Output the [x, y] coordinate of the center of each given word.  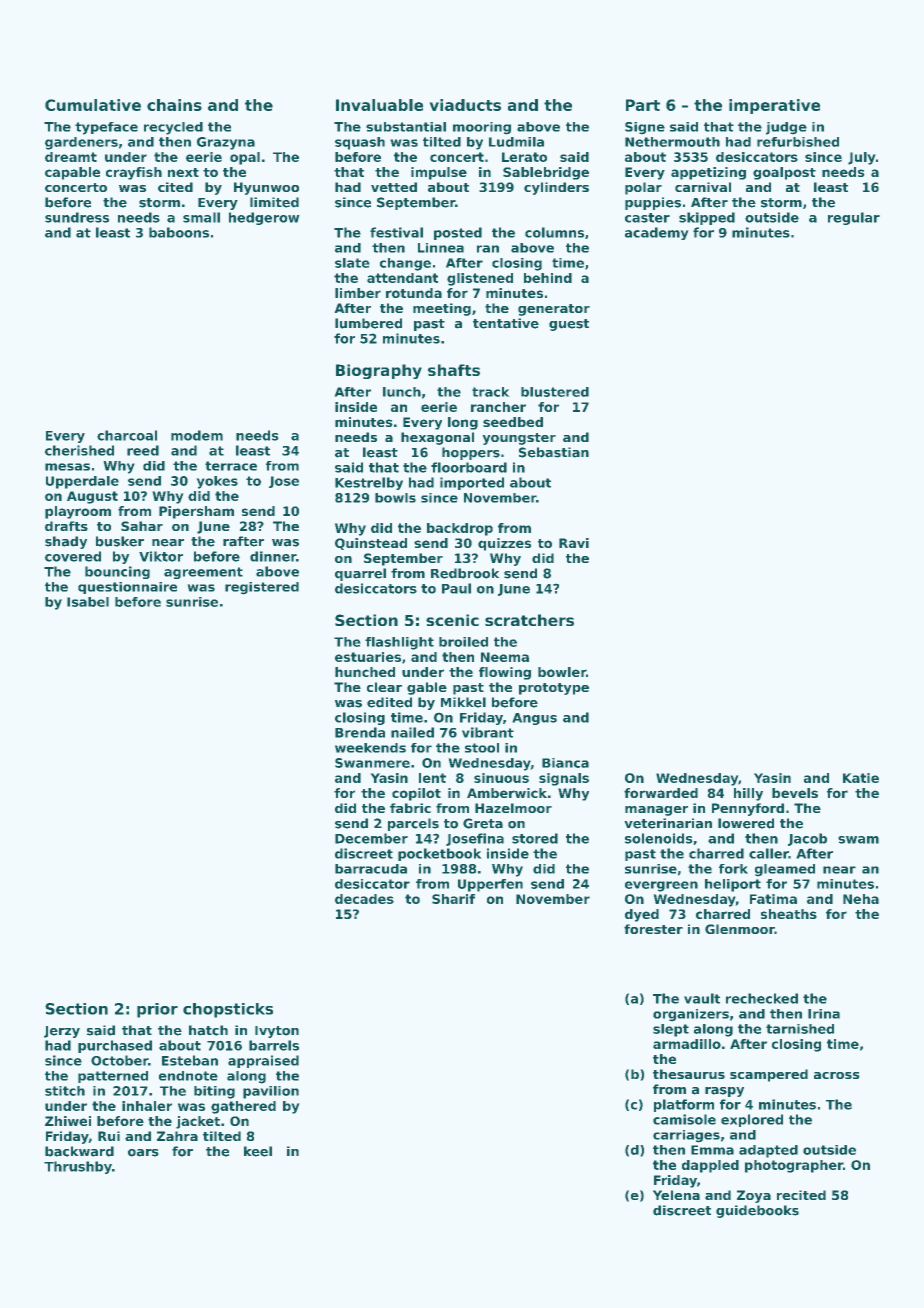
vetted [394, 187]
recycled [173, 128]
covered [73, 556]
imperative [774, 106]
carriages [686, 1136]
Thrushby [78, 1167]
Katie [861, 778]
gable [427, 688]
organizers [691, 1015]
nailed [412, 732]
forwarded [661, 793]
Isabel [88, 602]
